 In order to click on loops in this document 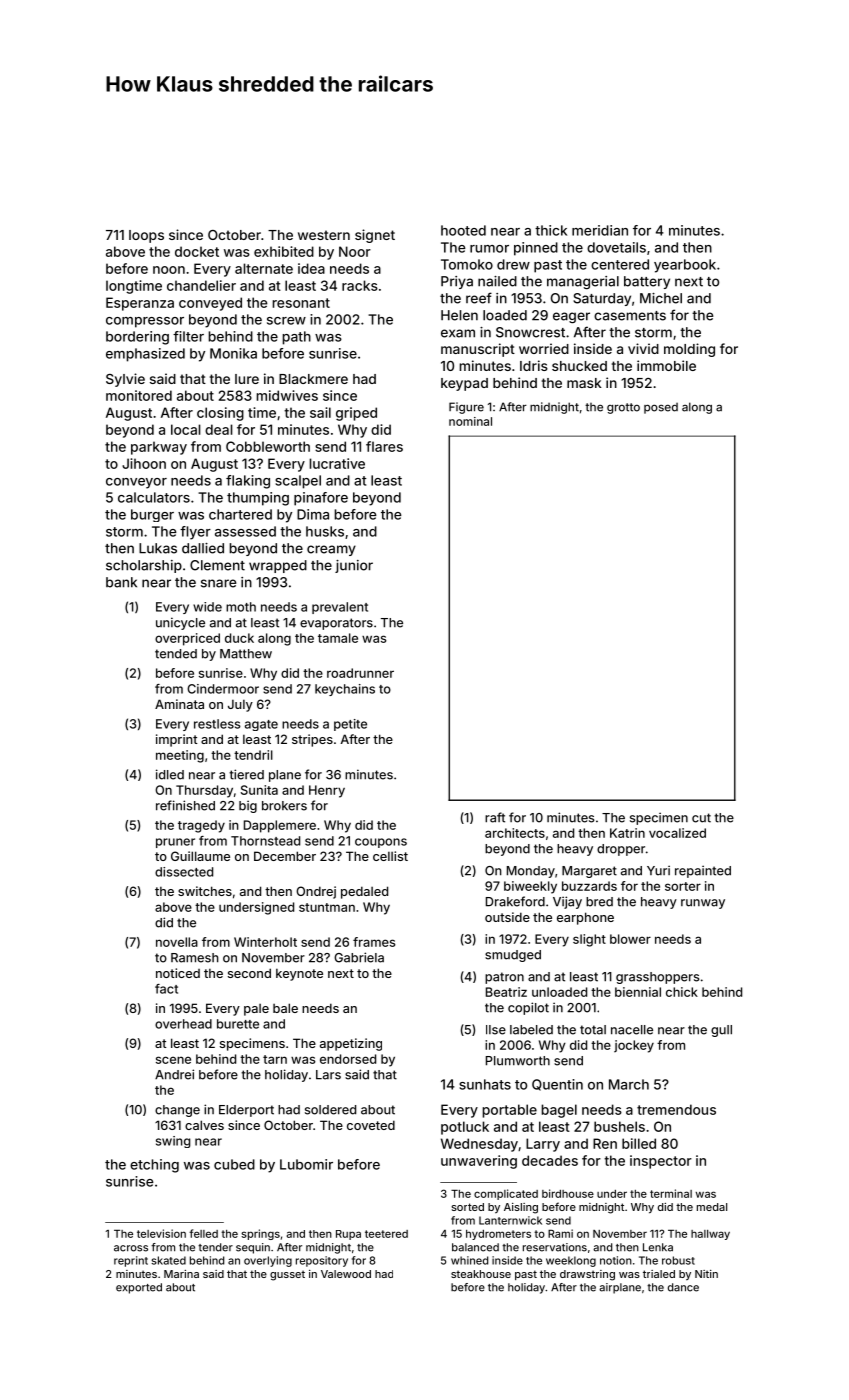, I will do `click(146, 236)`.
